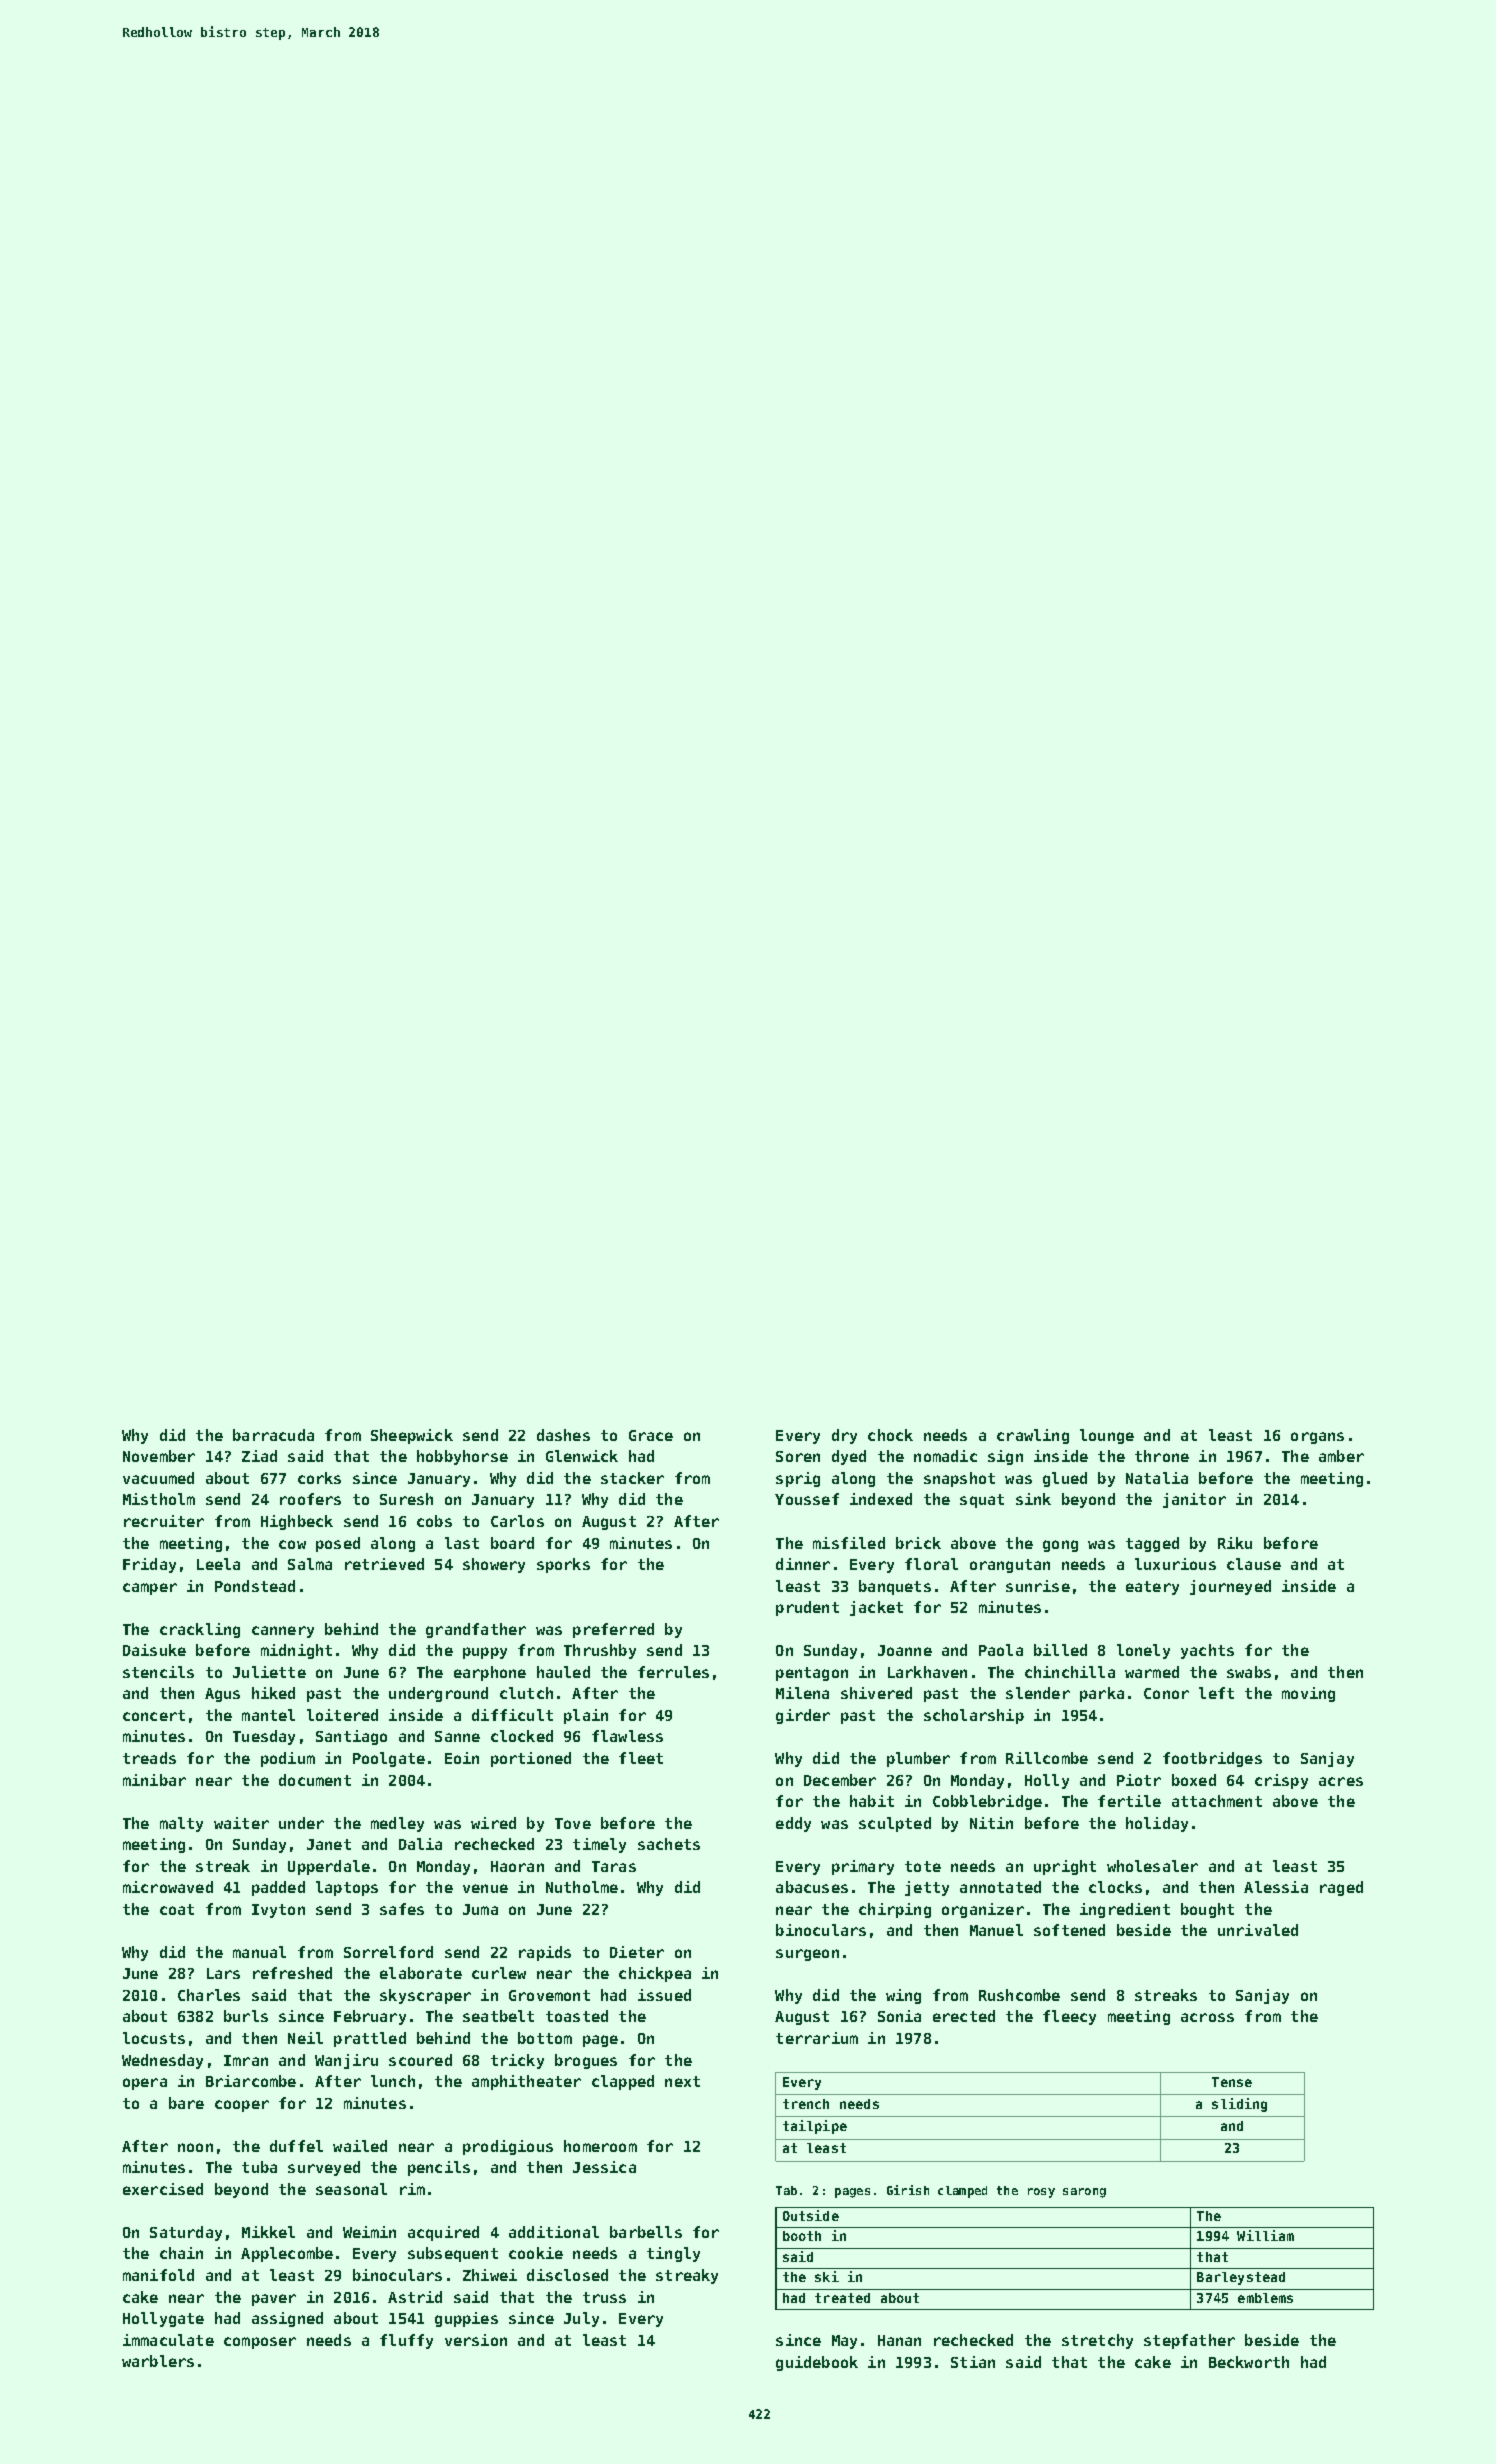 The image size is (1496, 2464). What do you see at coordinates (812, 1887) in the screenshot?
I see `abacuses` at bounding box center [812, 1887].
